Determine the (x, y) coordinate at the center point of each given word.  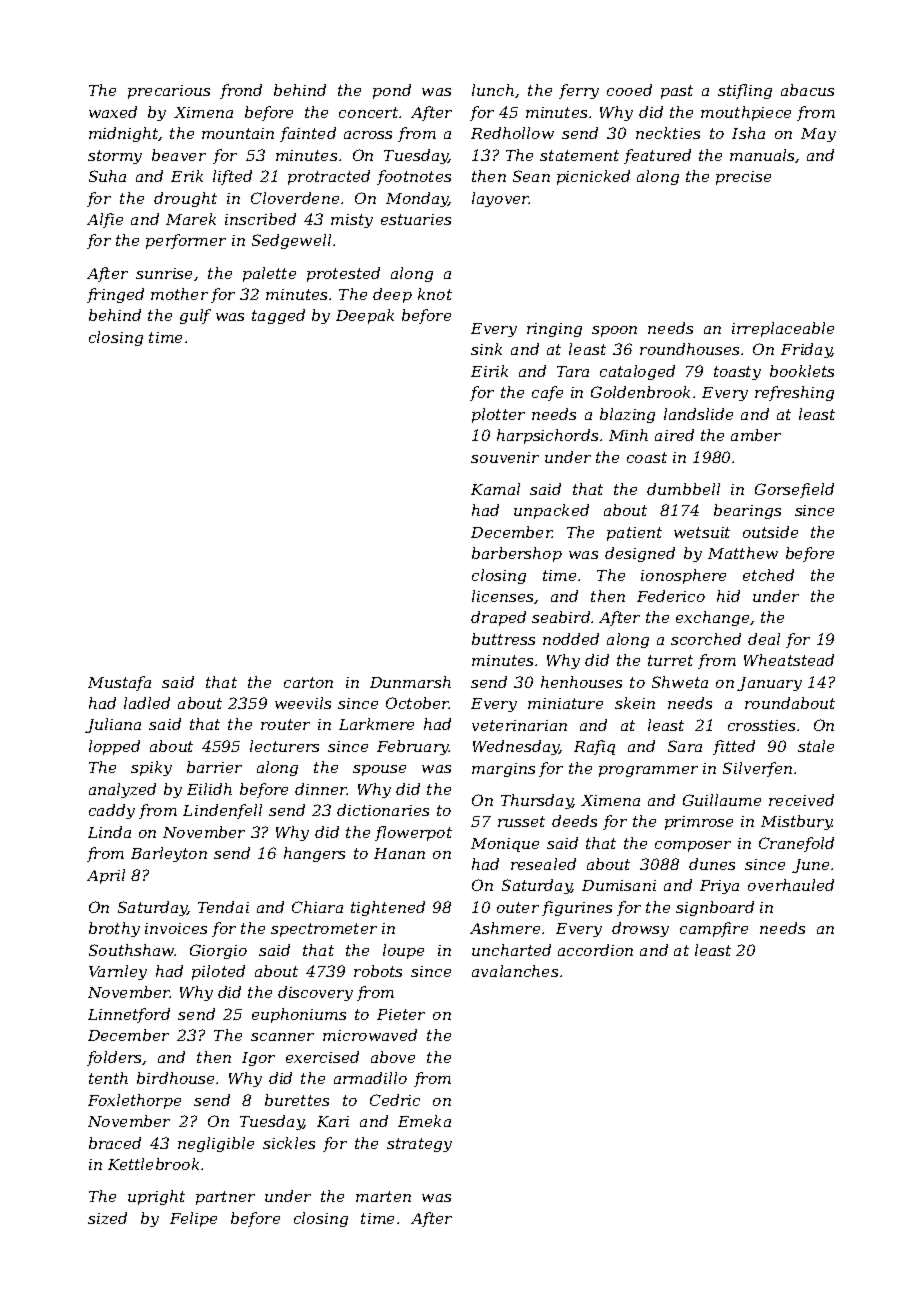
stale (816, 746)
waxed (113, 112)
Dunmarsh (410, 682)
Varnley (118, 972)
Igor (258, 1059)
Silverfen (757, 769)
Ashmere (505, 928)
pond (392, 91)
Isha (748, 133)
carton (308, 682)
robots (378, 971)
